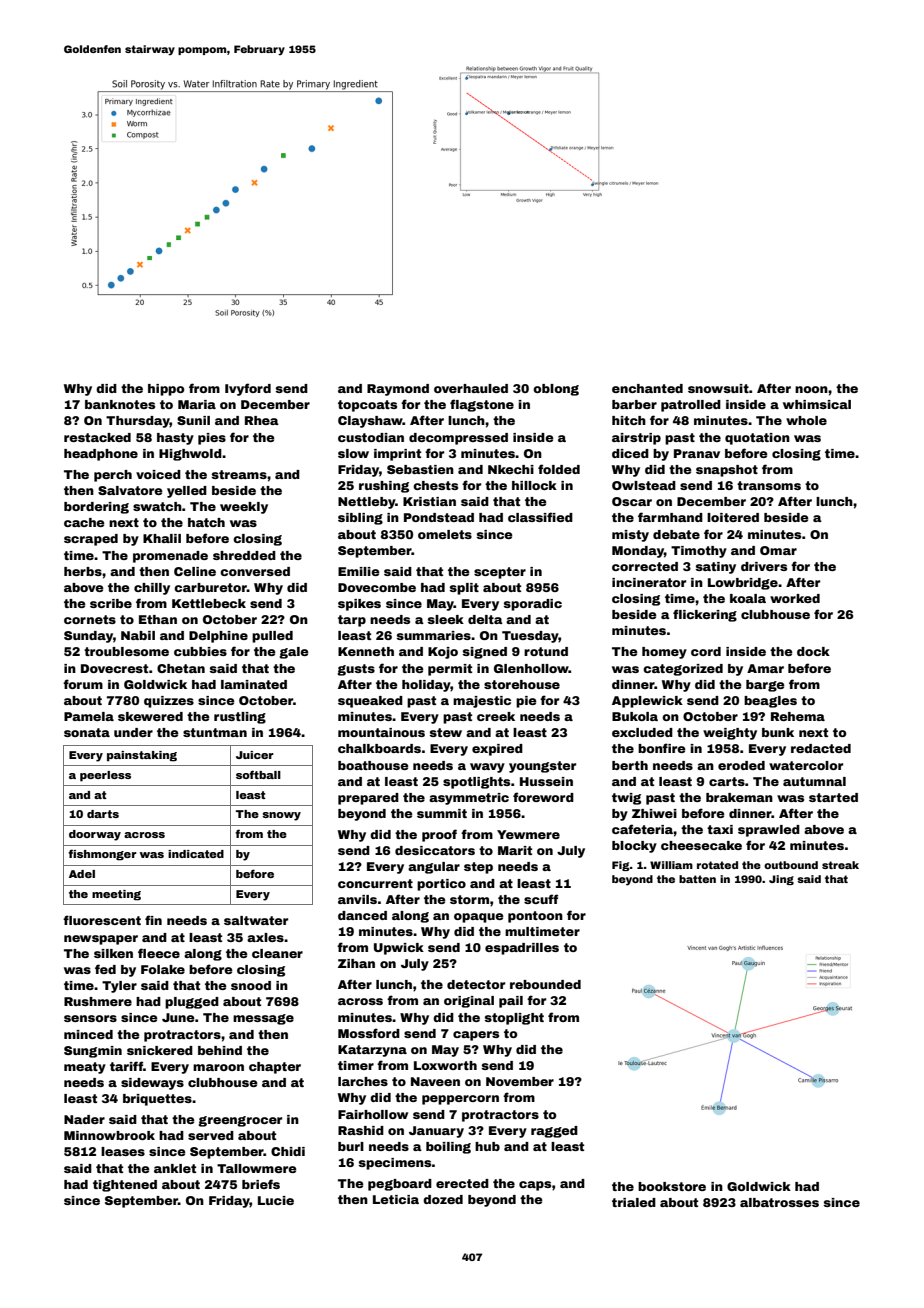 Image resolution: width=924 pixels, height=1308 pixels. I want to click on dozed, so click(443, 1199).
